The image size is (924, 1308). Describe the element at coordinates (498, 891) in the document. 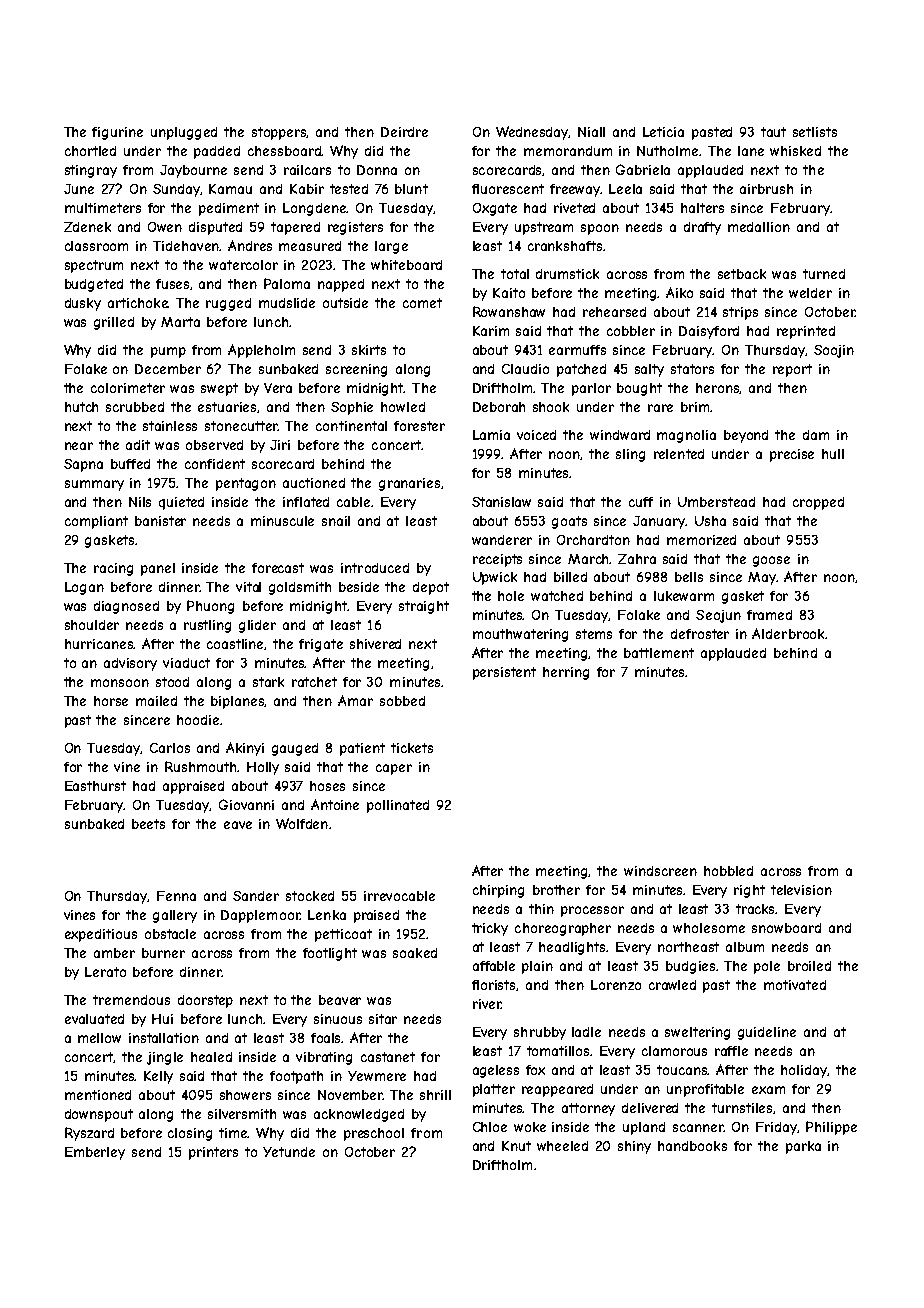

I see `chirping` at that location.
